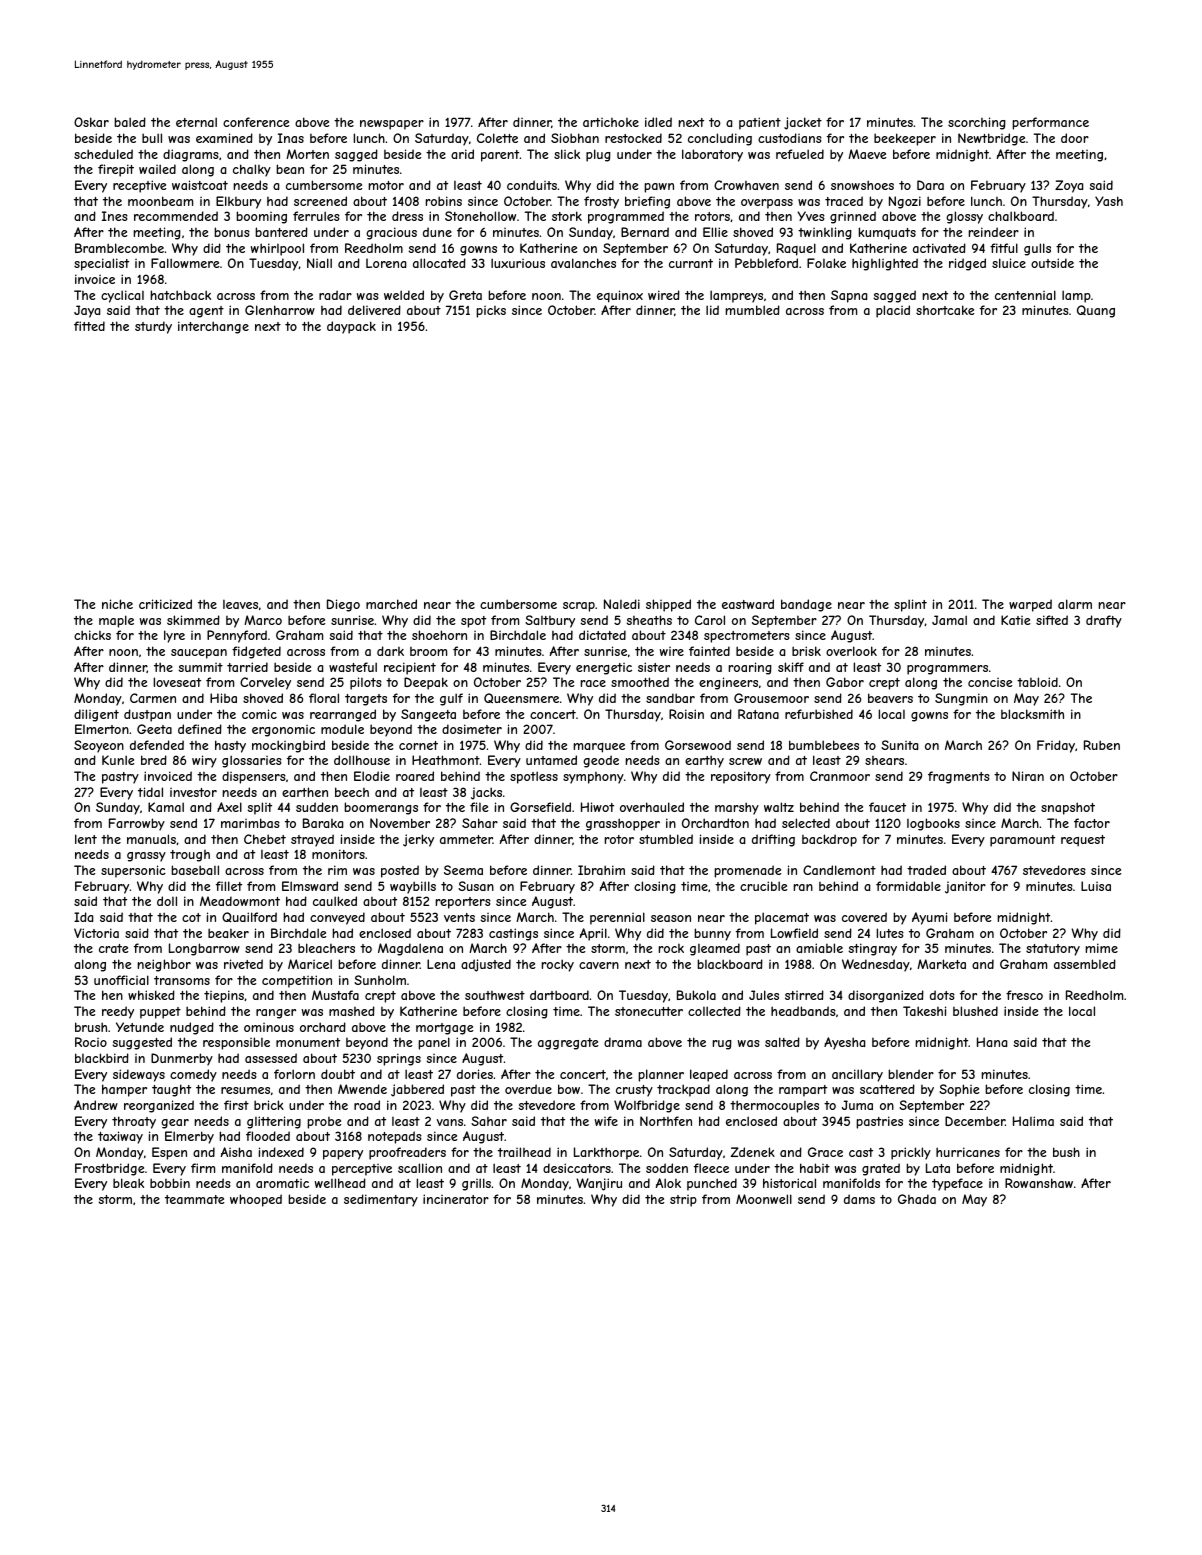 This page has width=1202, height=1555. I want to click on kumquats, so click(887, 233).
